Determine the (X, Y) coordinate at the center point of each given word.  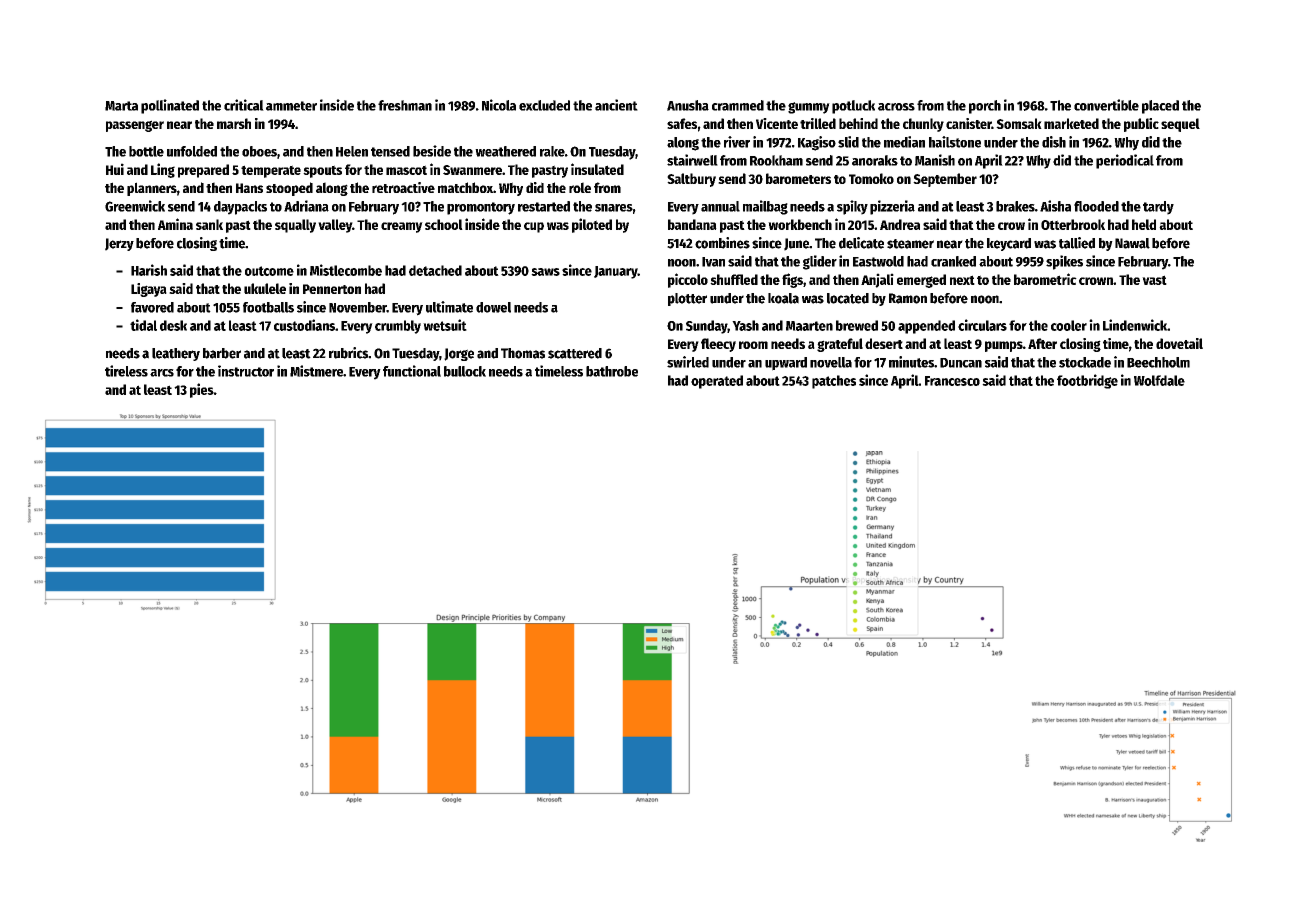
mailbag (765, 207)
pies (202, 390)
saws (545, 272)
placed (1160, 107)
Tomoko (871, 178)
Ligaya (149, 290)
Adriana (306, 206)
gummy (809, 108)
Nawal (1132, 243)
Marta (121, 106)
